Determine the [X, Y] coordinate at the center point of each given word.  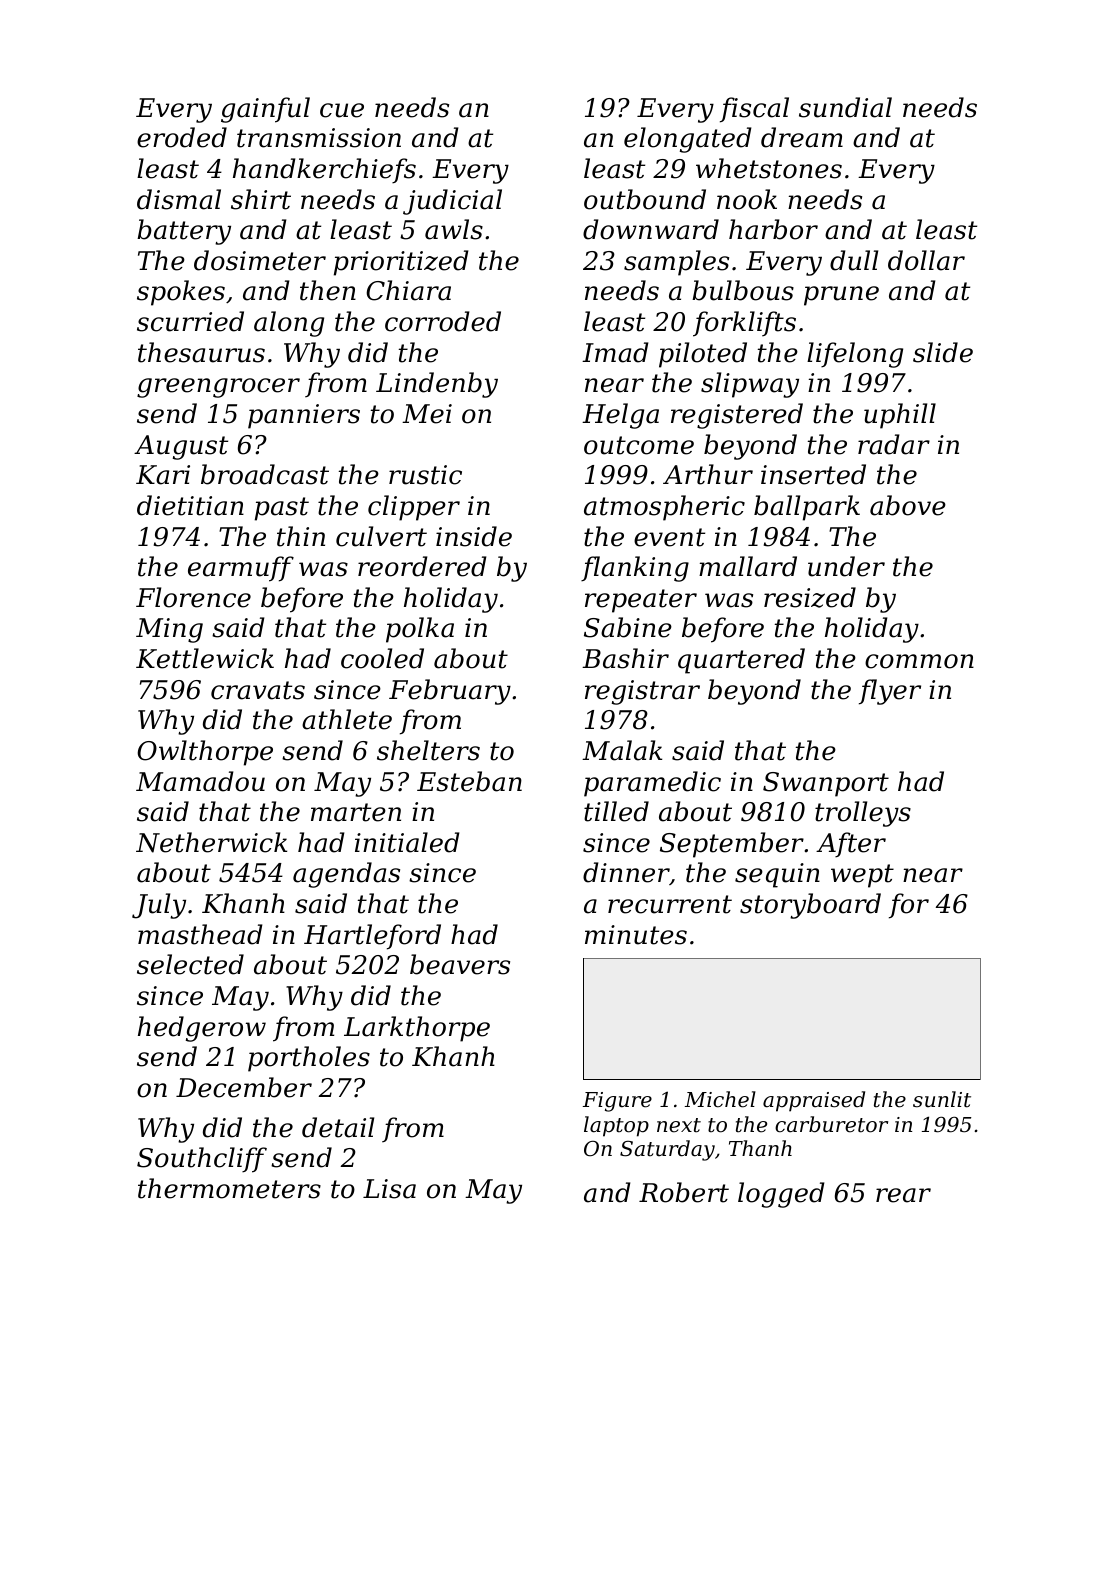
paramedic [652, 784]
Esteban [469, 781]
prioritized [401, 263]
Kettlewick [205, 658]
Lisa [389, 1189]
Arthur [708, 474]
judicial [452, 202]
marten [356, 812]
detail [338, 1127]
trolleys [863, 814]
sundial [845, 107]
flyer [890, 692]
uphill [900, 416]
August [181, 447]
